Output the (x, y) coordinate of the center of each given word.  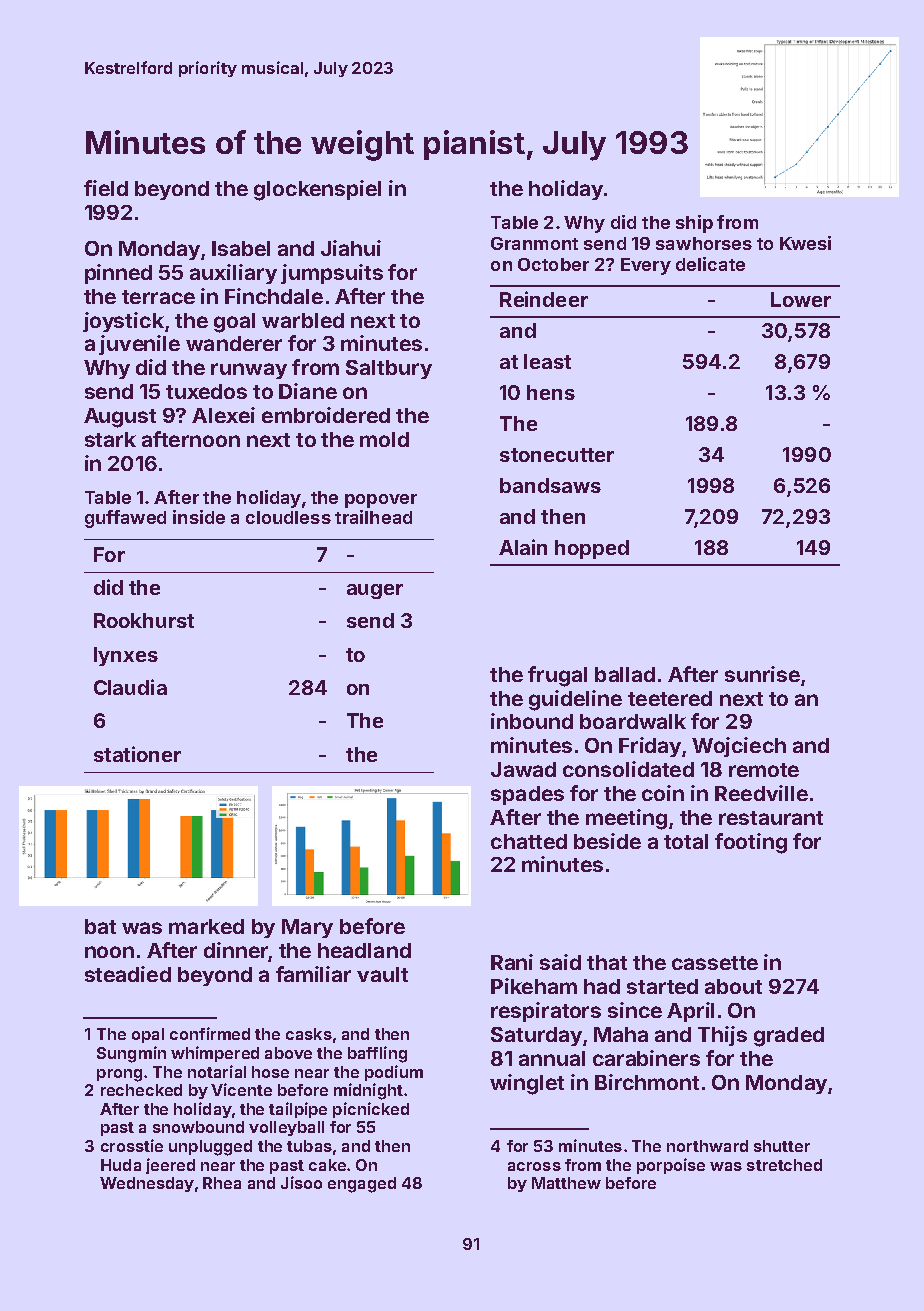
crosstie (132, 1145)
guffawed (125, 519)
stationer (137, 754)
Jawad (523, 769)
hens (551, 392)
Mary (307, 928)
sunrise (762, 674)
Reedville (761, 793)
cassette (715, 963)
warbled (303, 320)
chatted (529, 841)
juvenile (139, 345)
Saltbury (389, 369)
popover (381, 501)
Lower (801, 299)
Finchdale (274, 296)
